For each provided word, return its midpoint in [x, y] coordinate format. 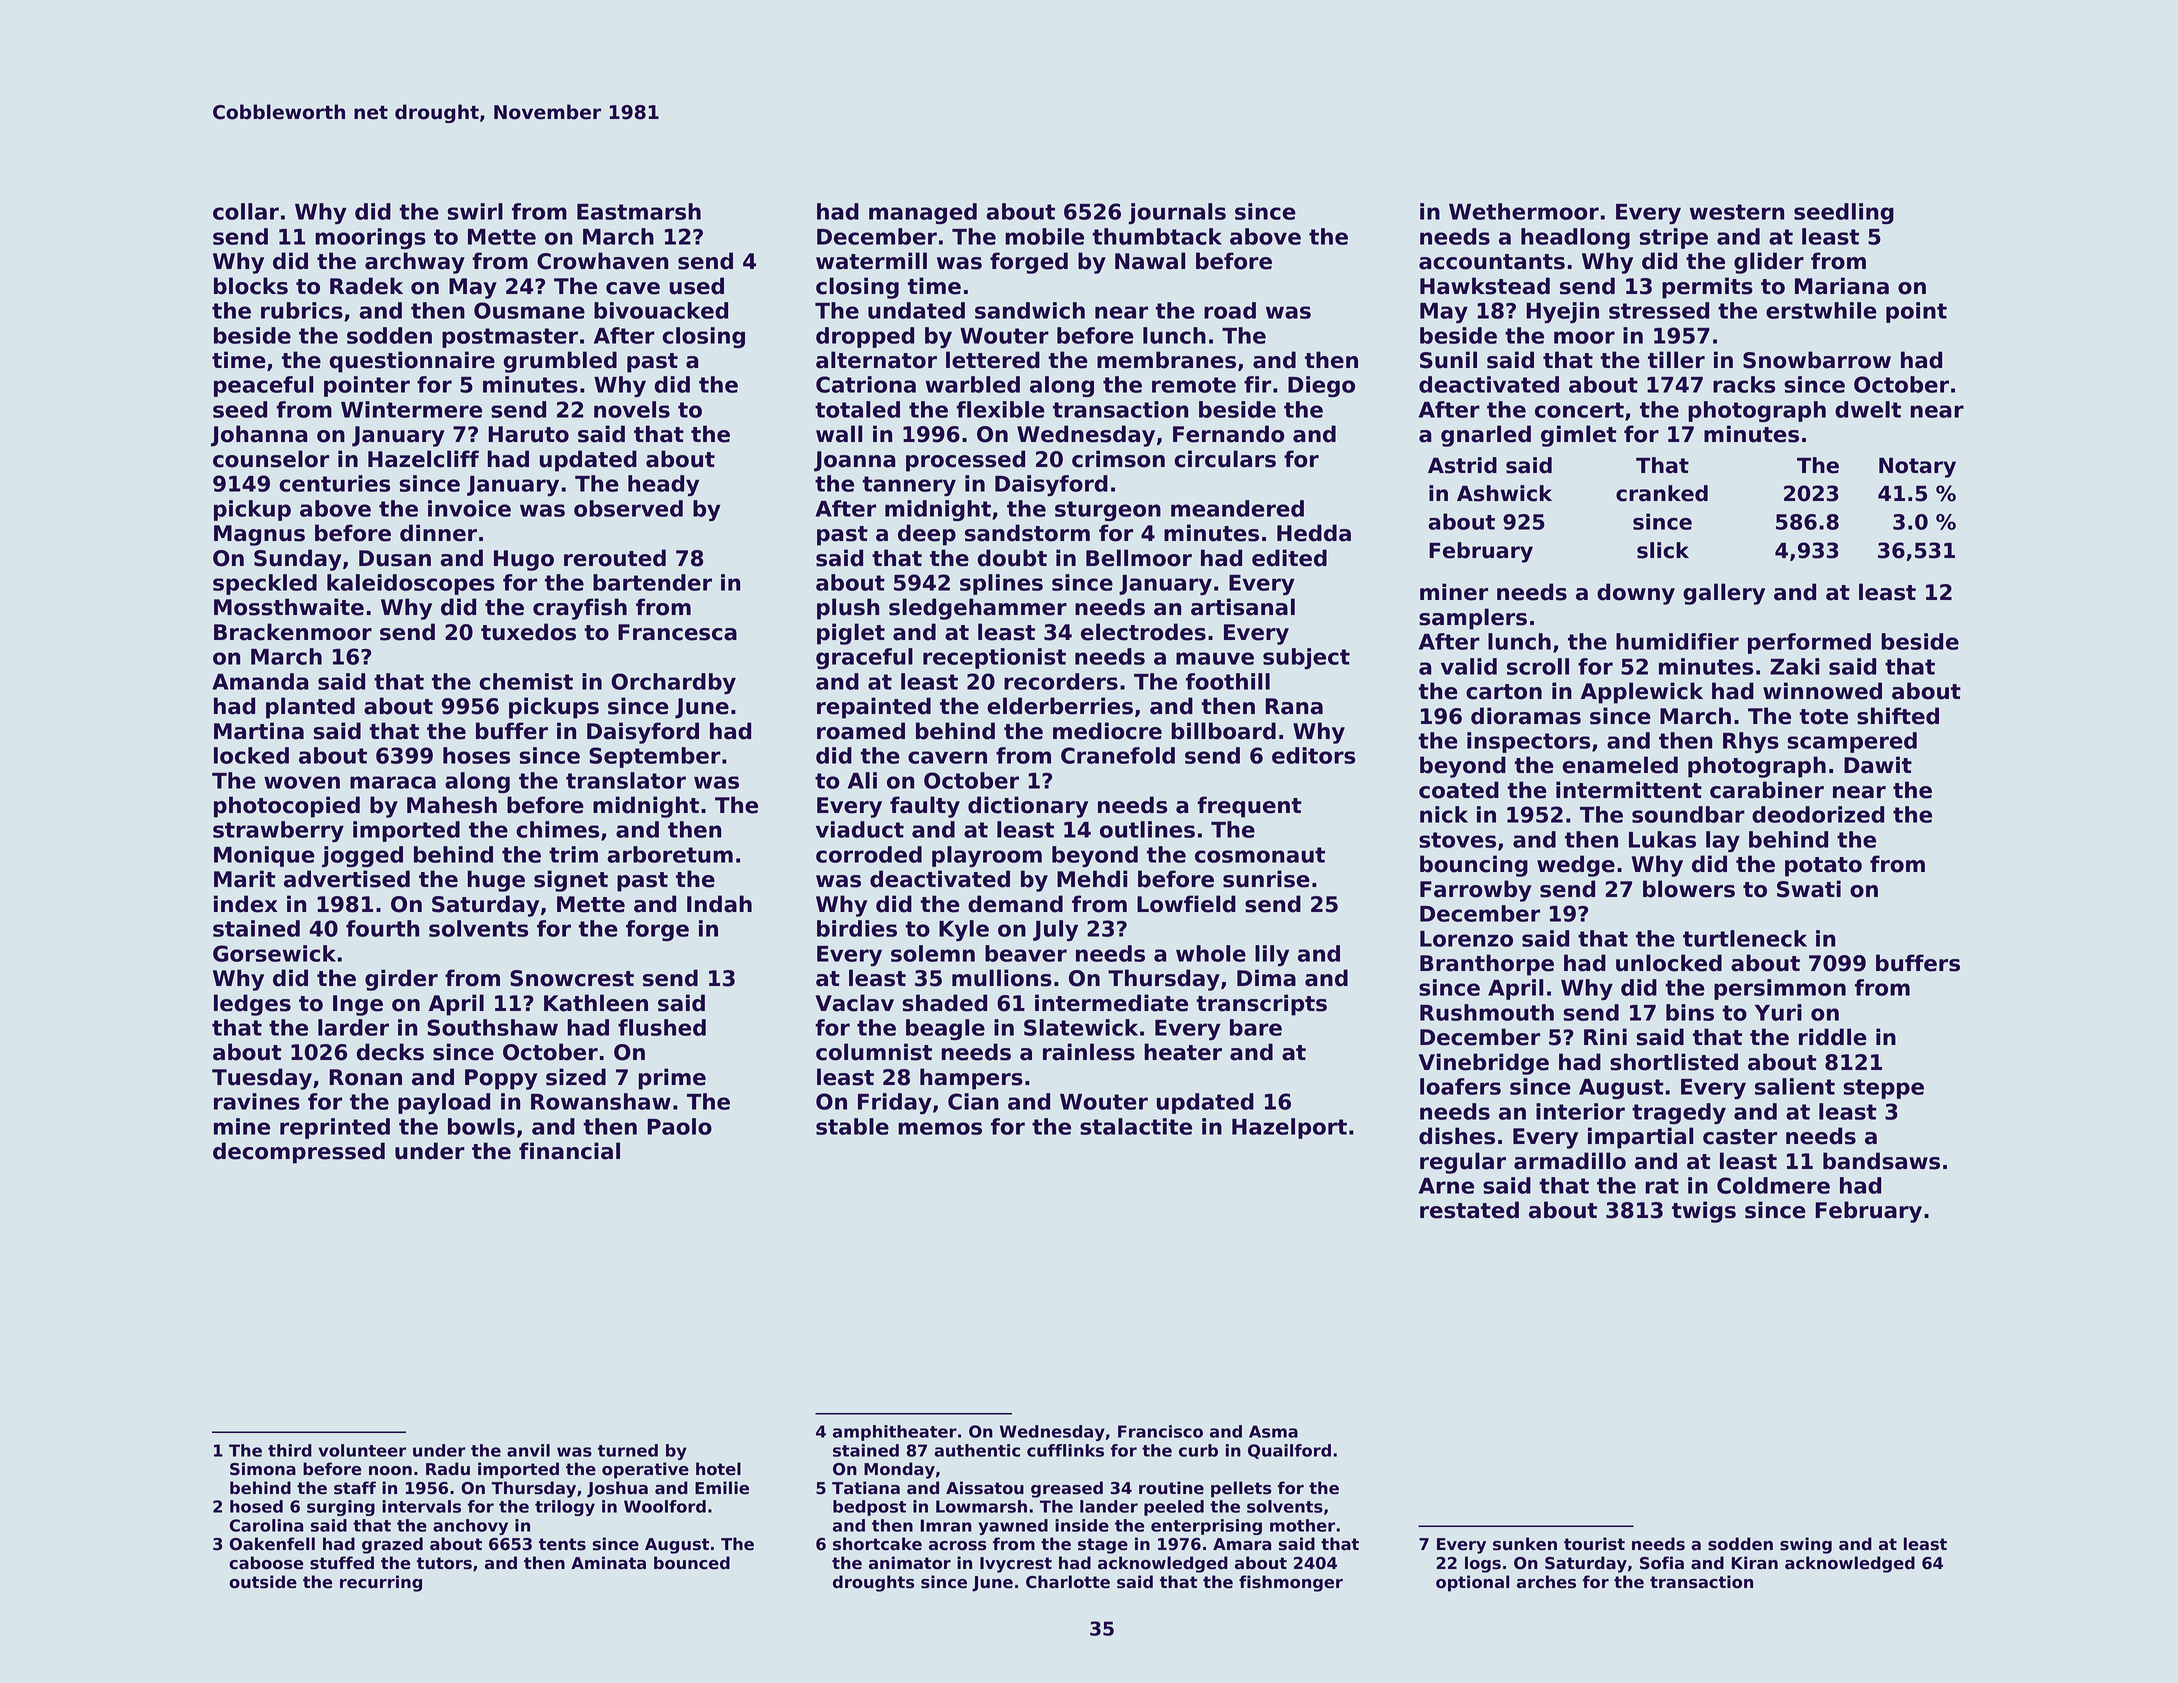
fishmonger [1291, 1583]
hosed [256, 1506]
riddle [1833, 1037]
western [1736, 212]
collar [246, 211]
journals [1177, 213]
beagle [945, 1029]
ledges [252, 1005]
